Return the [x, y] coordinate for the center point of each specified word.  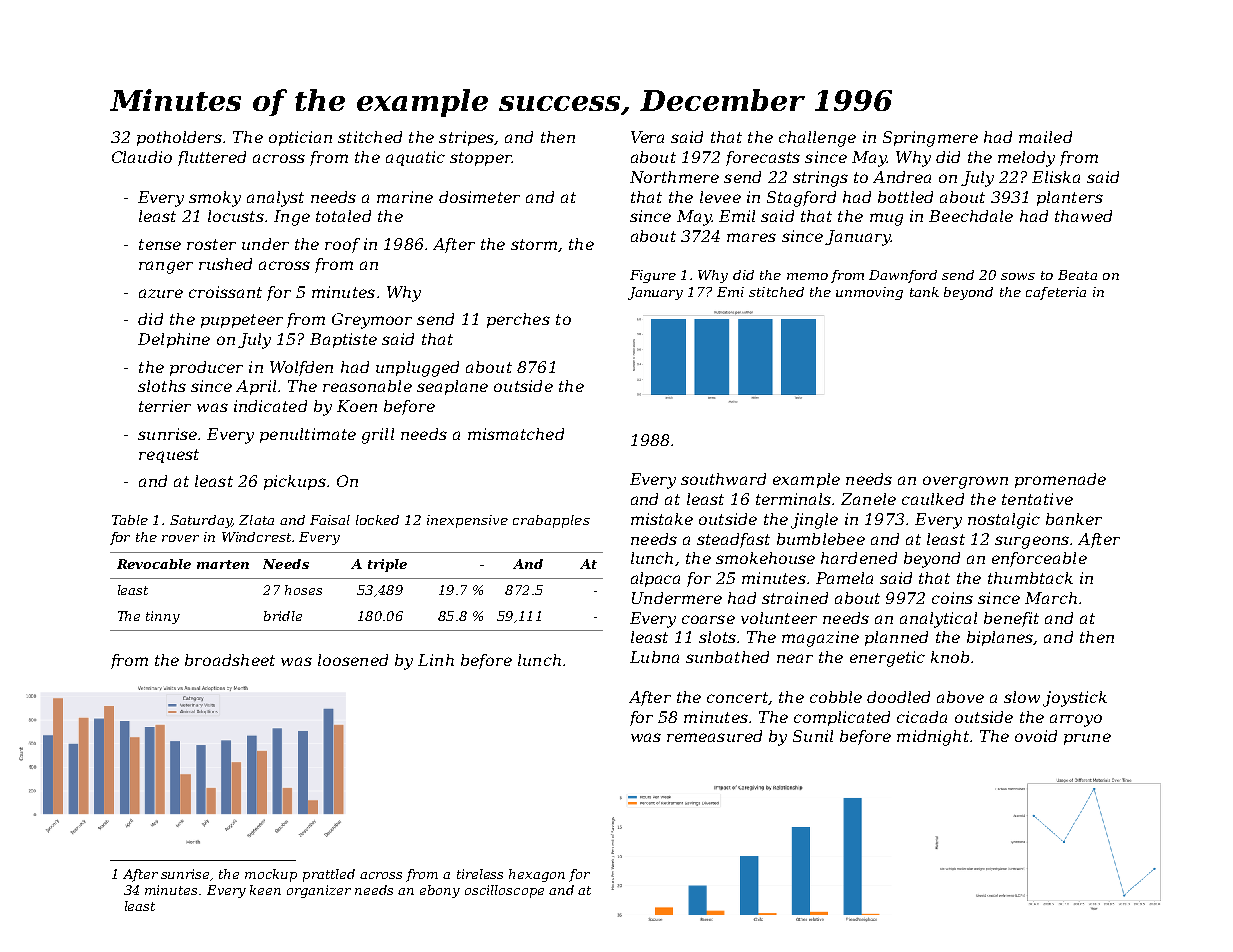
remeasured [714, 736]
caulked [933, 499]
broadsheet [230, 660]
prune [1087, 739]
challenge [817, 139]
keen [265, 890]
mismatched [516, 434]
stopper [481, 159]
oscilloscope [504, 891]
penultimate [308, 435]
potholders [179, 138]
